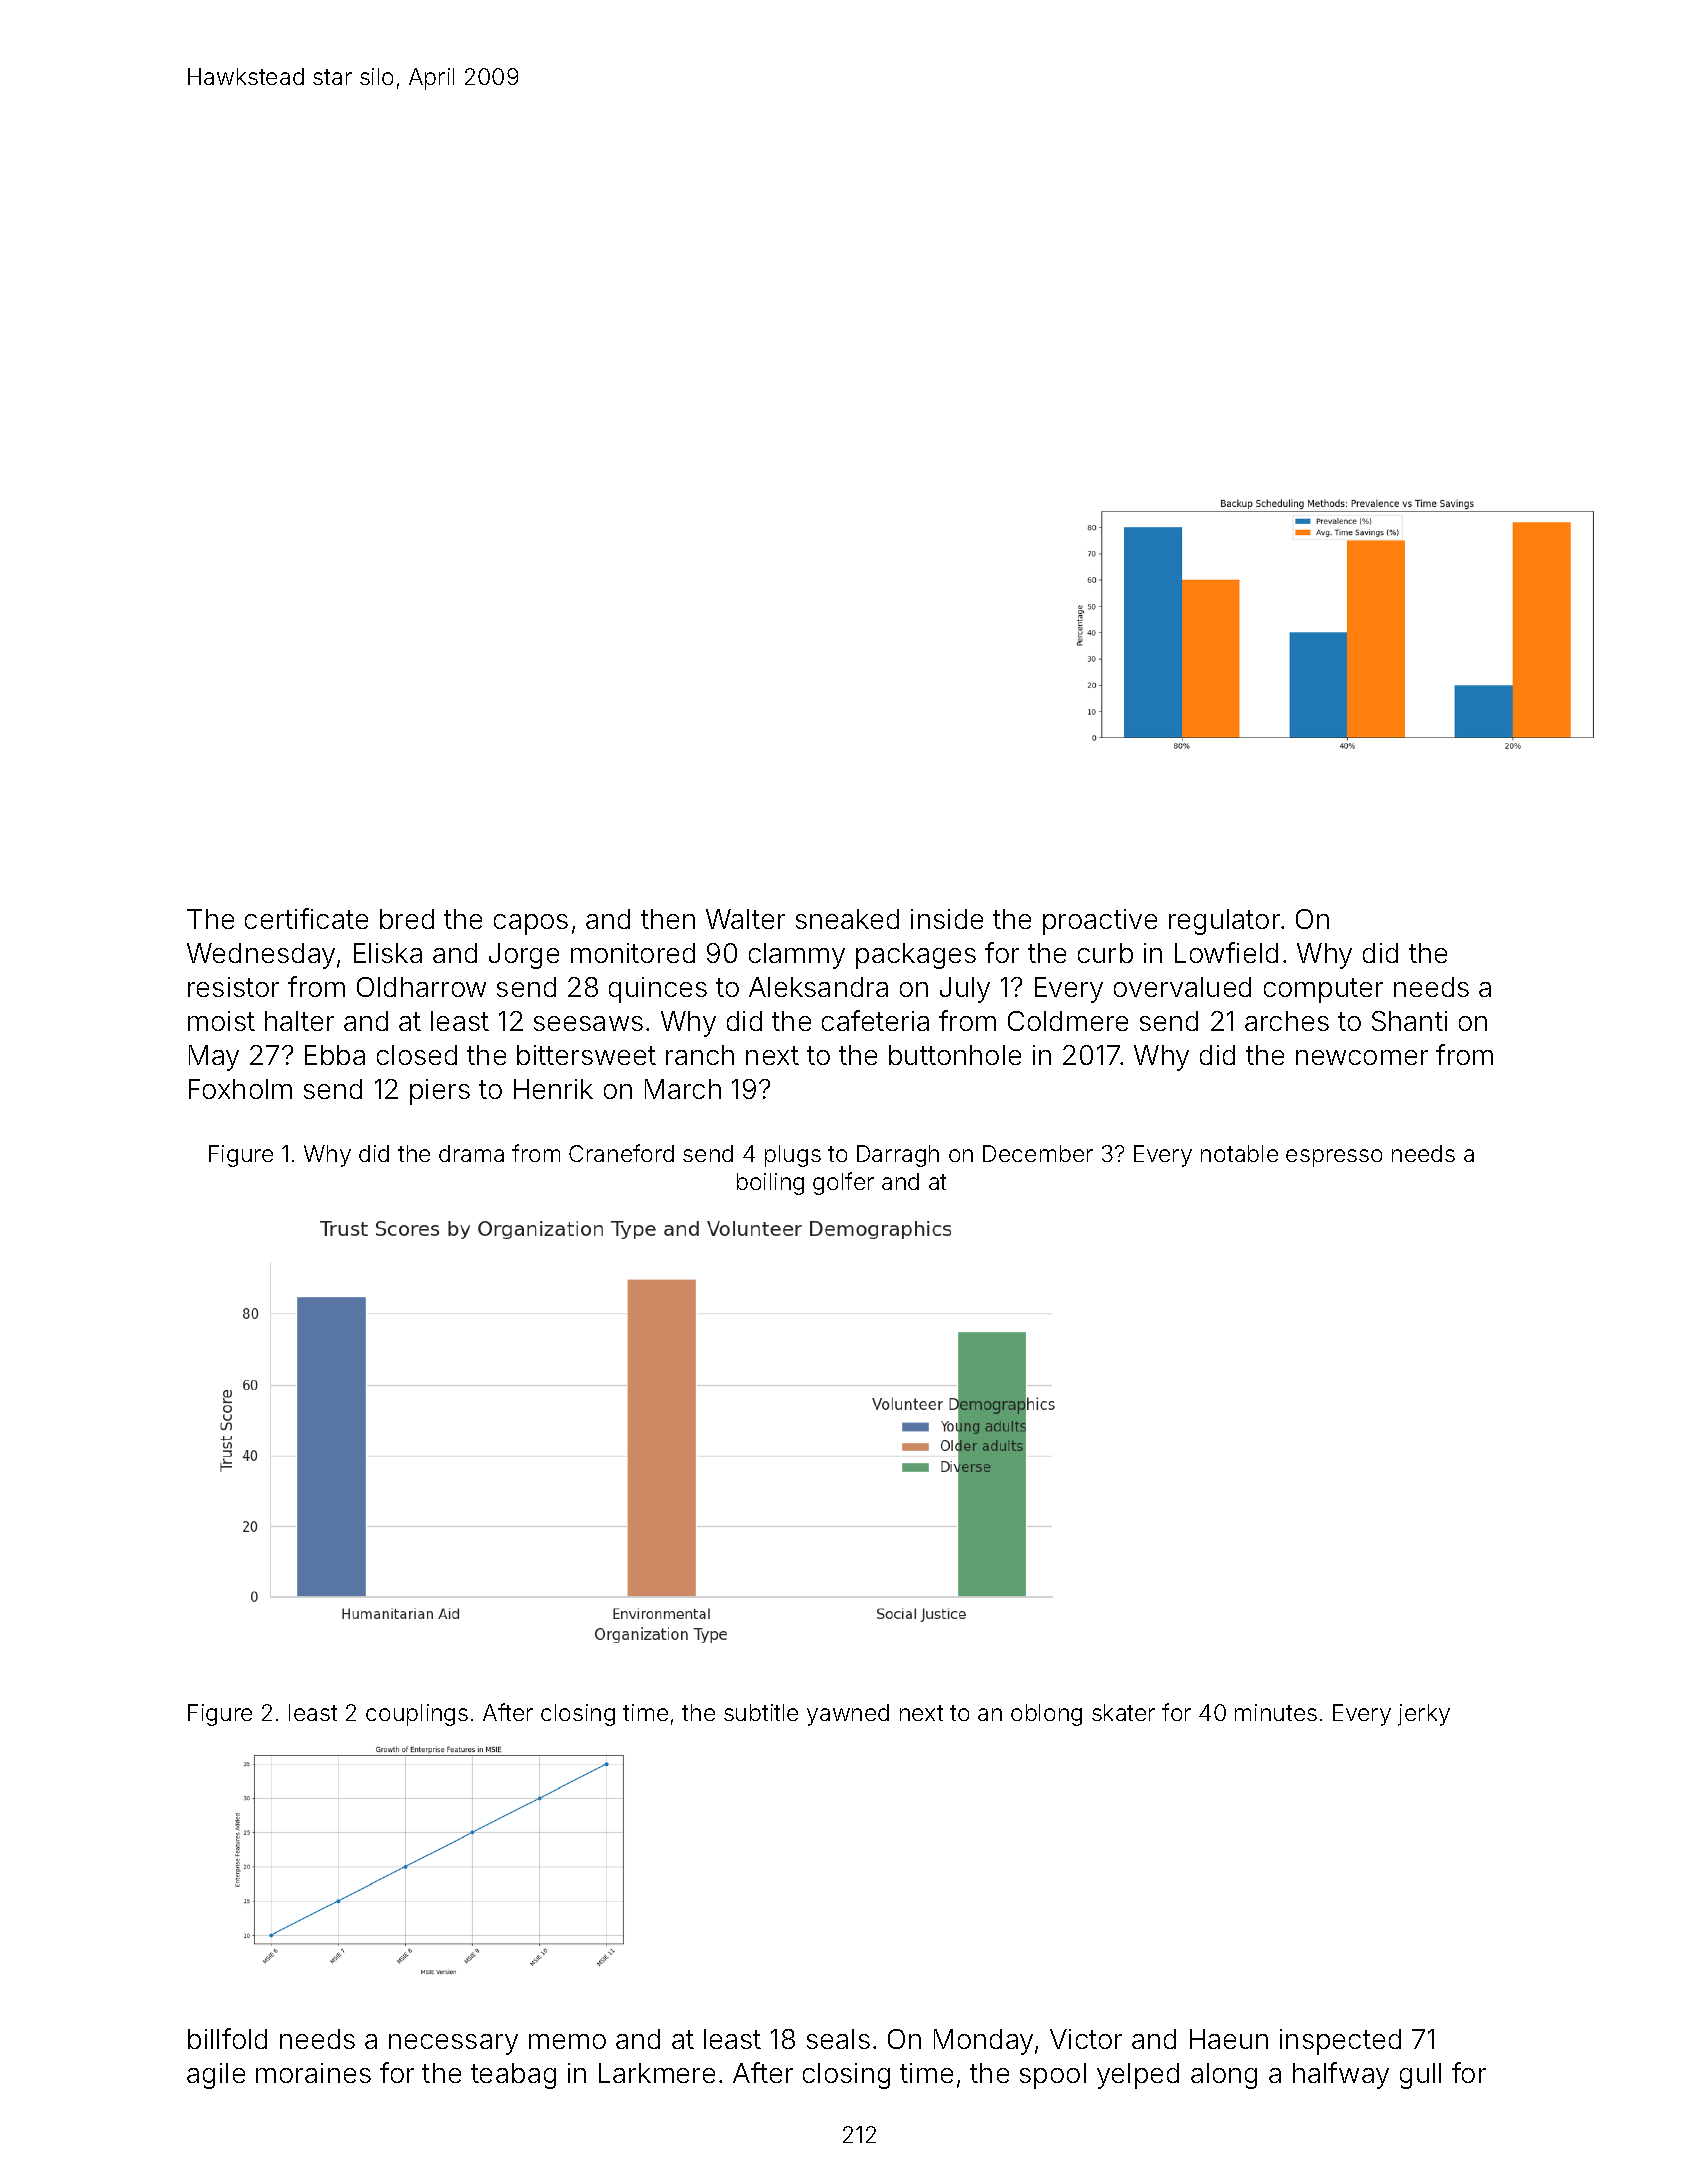 The height and width of the image is (2178, 1683). Describe the element at coordinates (417, 1715) in the image. I see `couplings` at that location.
